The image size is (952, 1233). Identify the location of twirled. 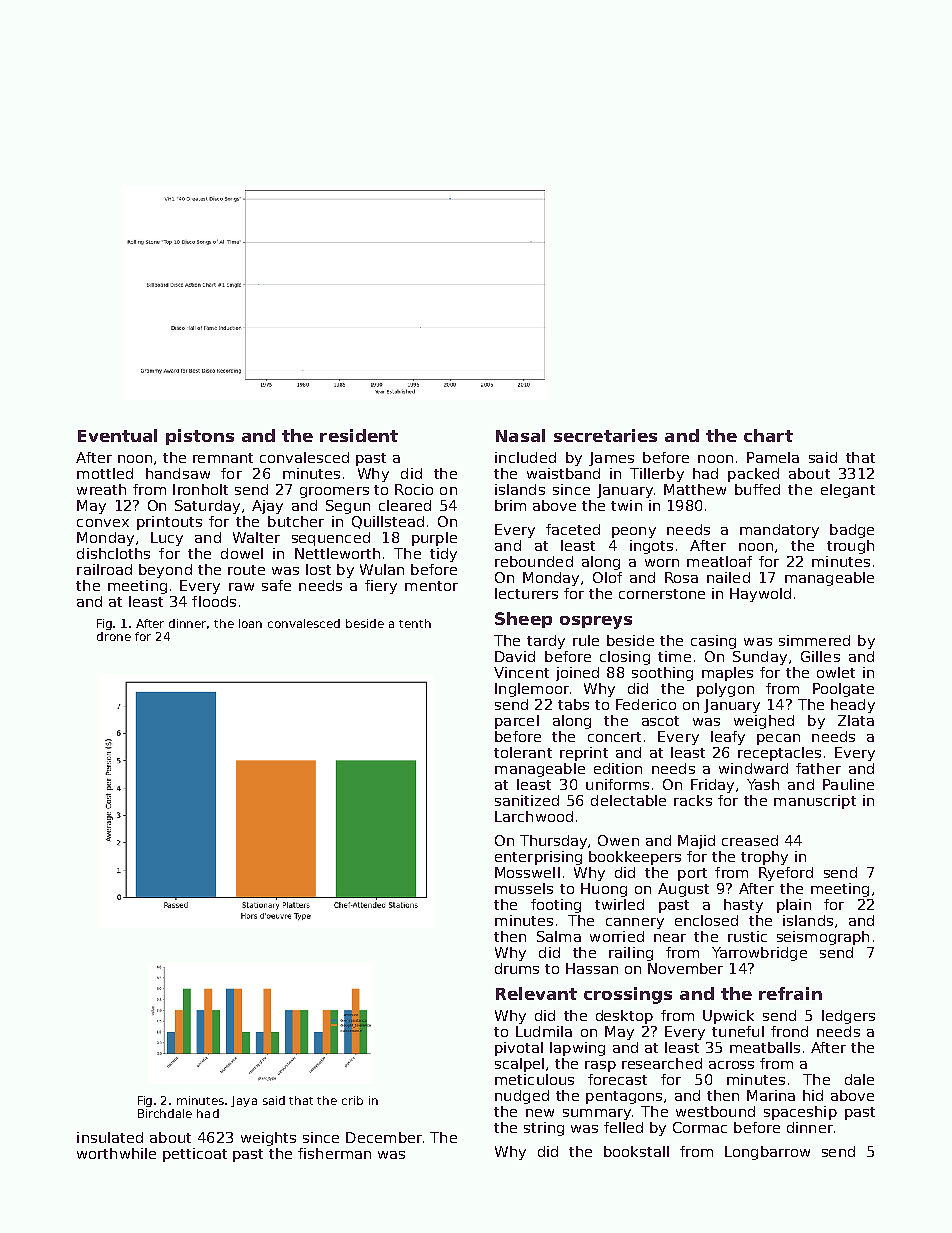
(619, 904).
